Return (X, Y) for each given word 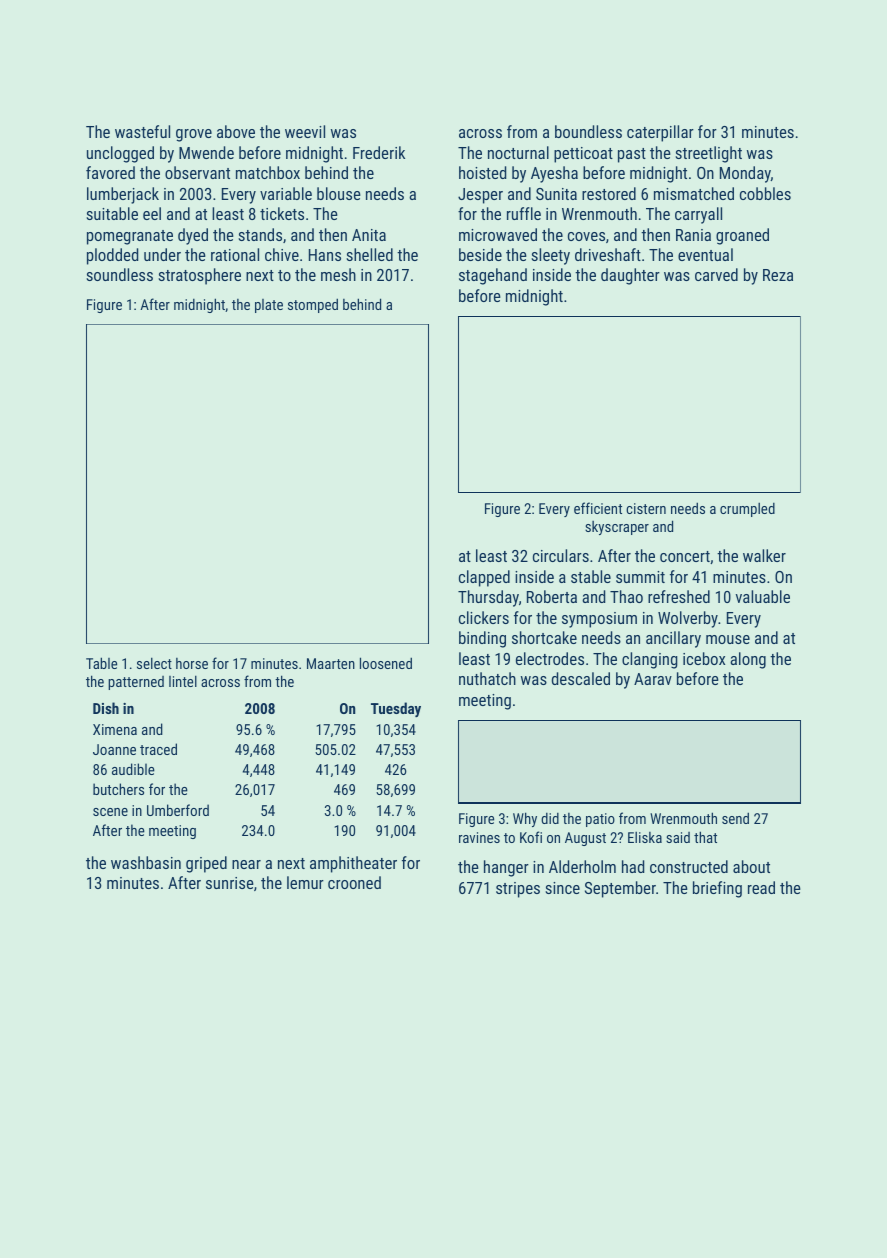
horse (192, 663)
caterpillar (660, 133)
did (550, 818)
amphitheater (353, 864)
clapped (484, 578)
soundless (119, 274)
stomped (313, 305)
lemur (305, 882)
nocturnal (518, 152)
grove (194, 135)
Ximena (115, 729)
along (748, 660)
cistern (646, 508)
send (735, 818)
